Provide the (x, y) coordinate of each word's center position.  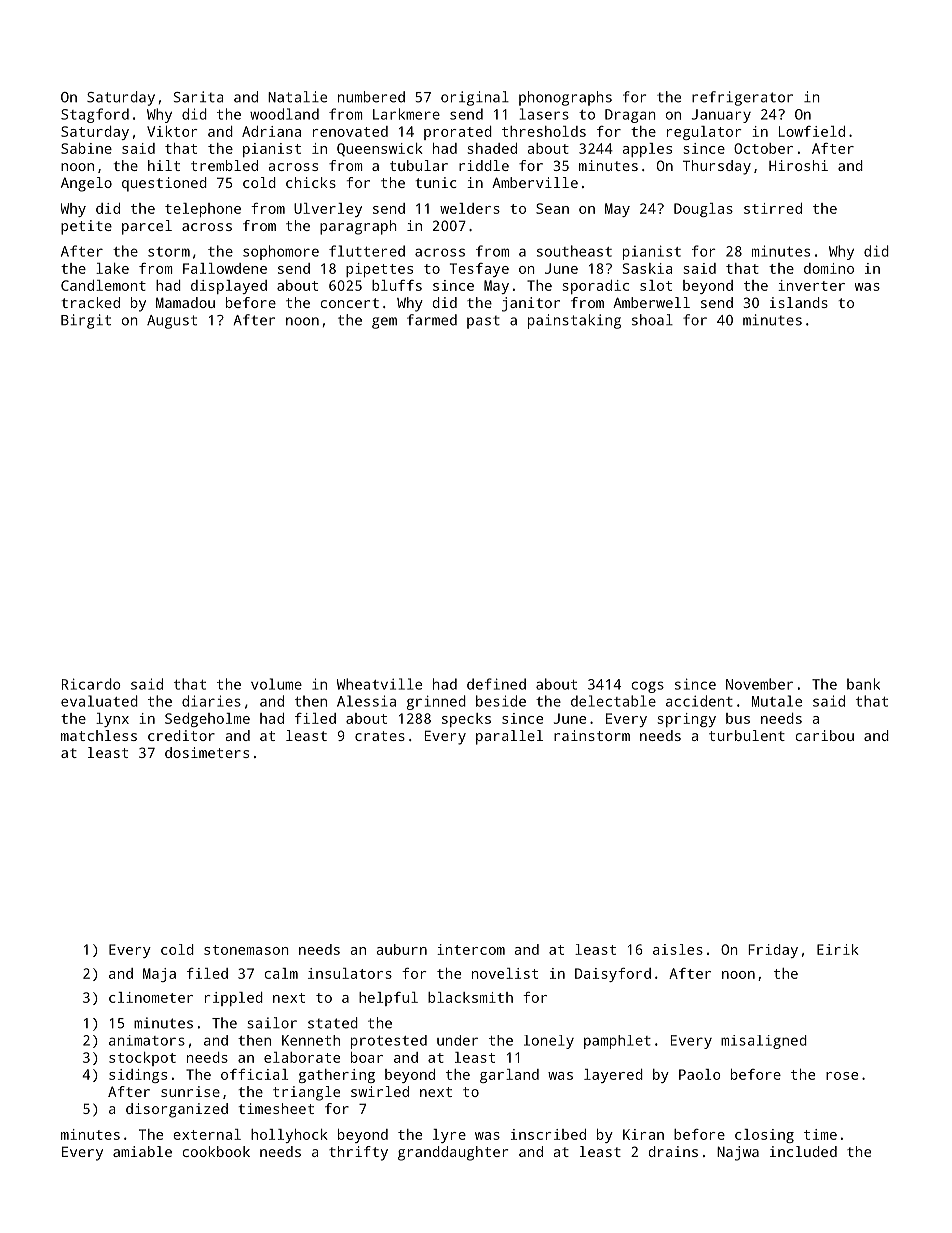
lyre (449, 1136)
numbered (371, 97)
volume (276, 684)
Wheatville (379, 684)
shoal (652, 320)
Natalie (297, 97)
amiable (142, 1151)
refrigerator (742, 98)
